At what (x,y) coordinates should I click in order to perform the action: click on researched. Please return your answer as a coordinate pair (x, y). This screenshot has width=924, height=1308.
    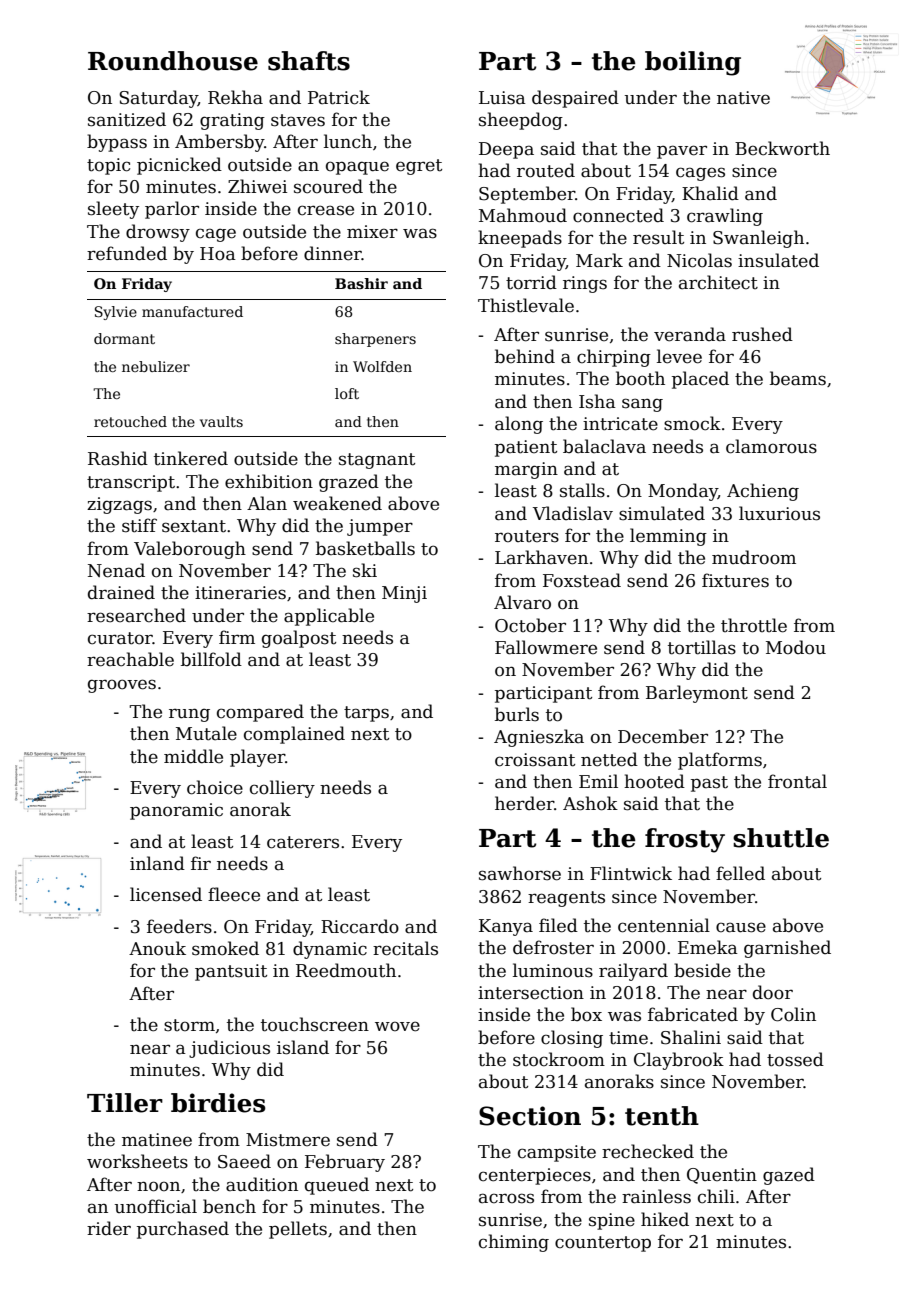
    Looking at the image, I should click on (136, 615).
